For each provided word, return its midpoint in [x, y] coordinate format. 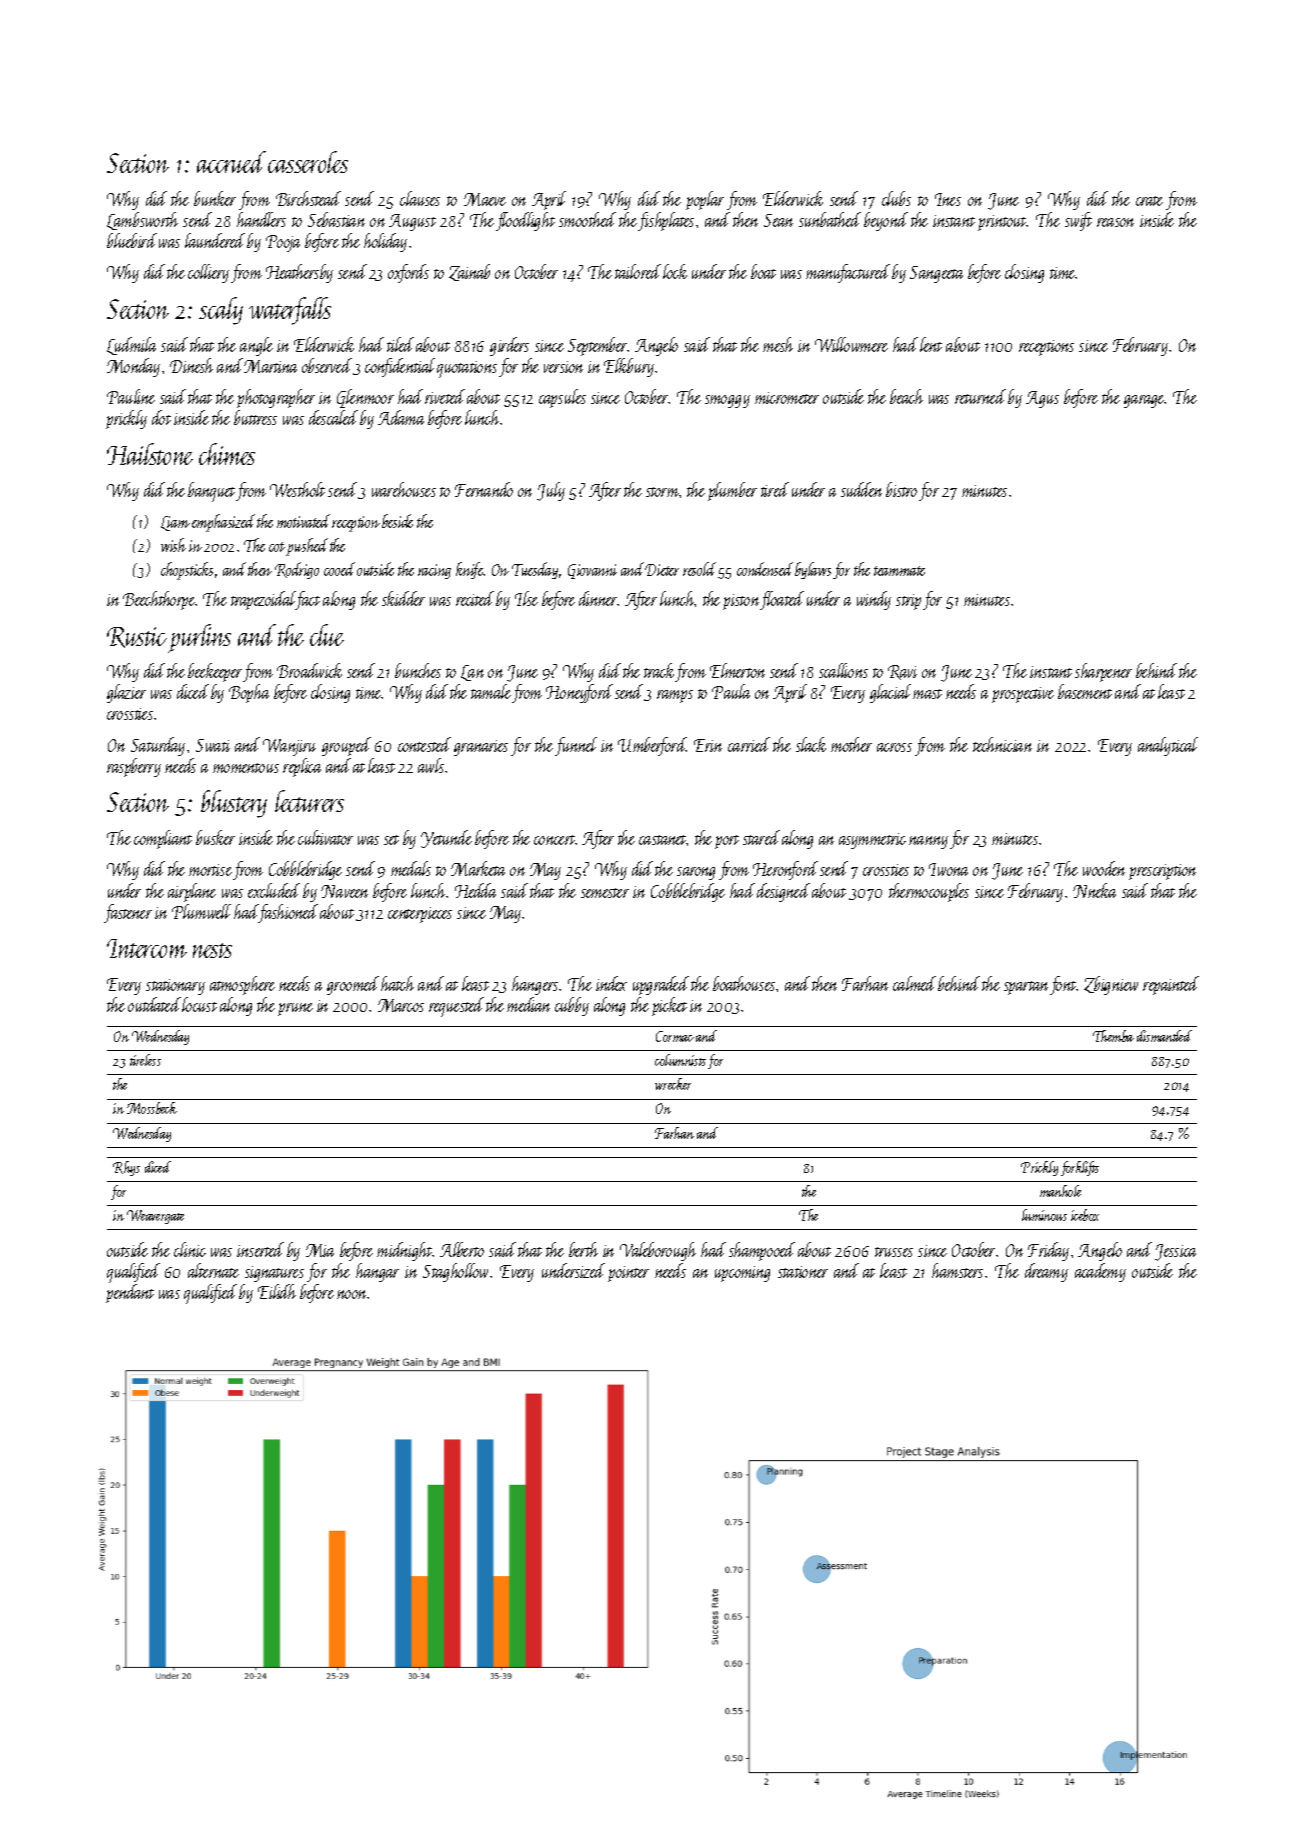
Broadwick [309, 670]
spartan [1026, 988]
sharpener [1103, 672]
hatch [397, 983]
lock [675, 271]
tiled [400, 344]
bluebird [132, 240]
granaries [481, 748]
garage [1144, 401]
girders [509, 346]
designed [783, 892]
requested [456, 1007]
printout [1002, 223]
